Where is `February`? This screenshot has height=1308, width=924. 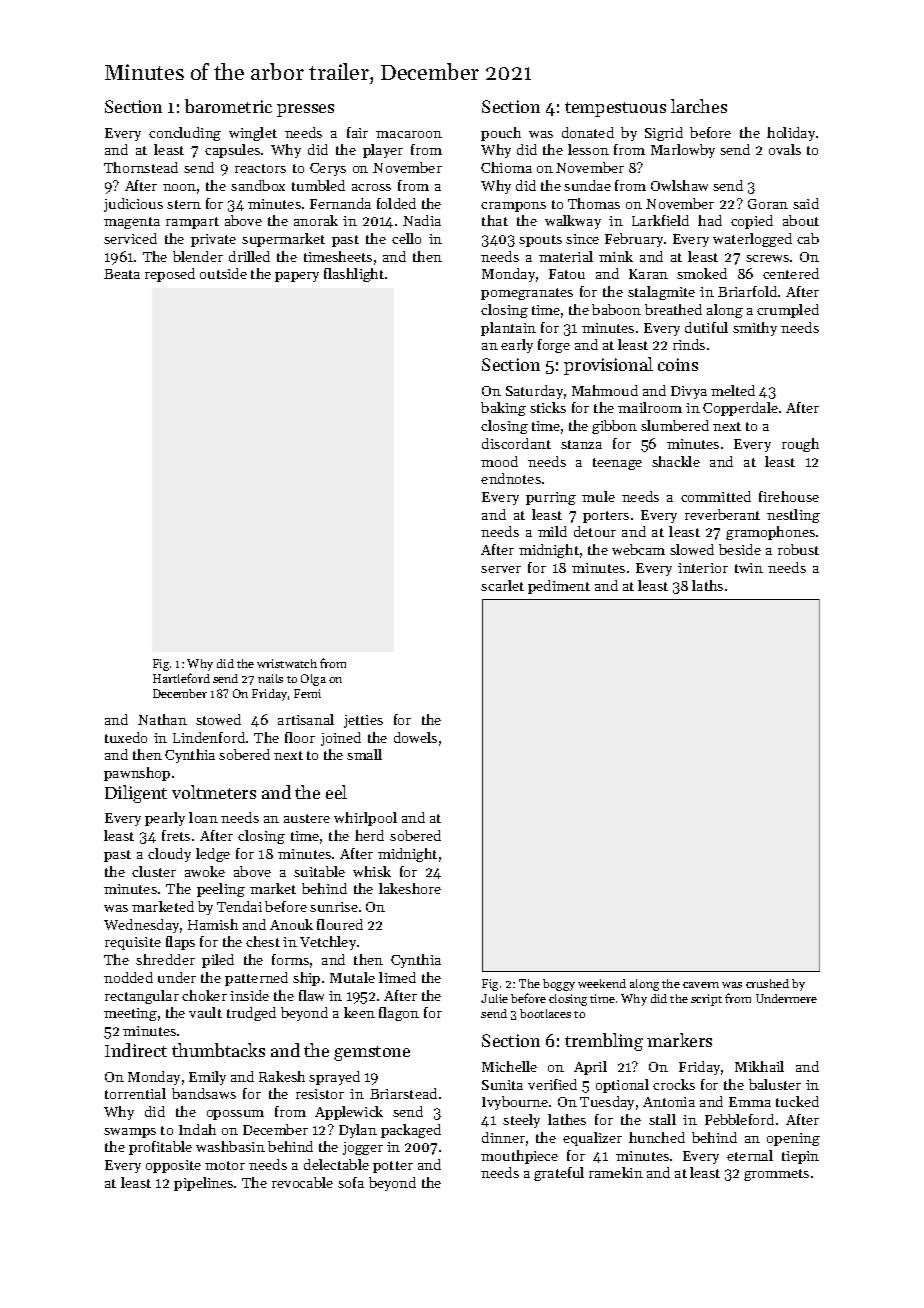 February is located at coordinates (634, 240).
